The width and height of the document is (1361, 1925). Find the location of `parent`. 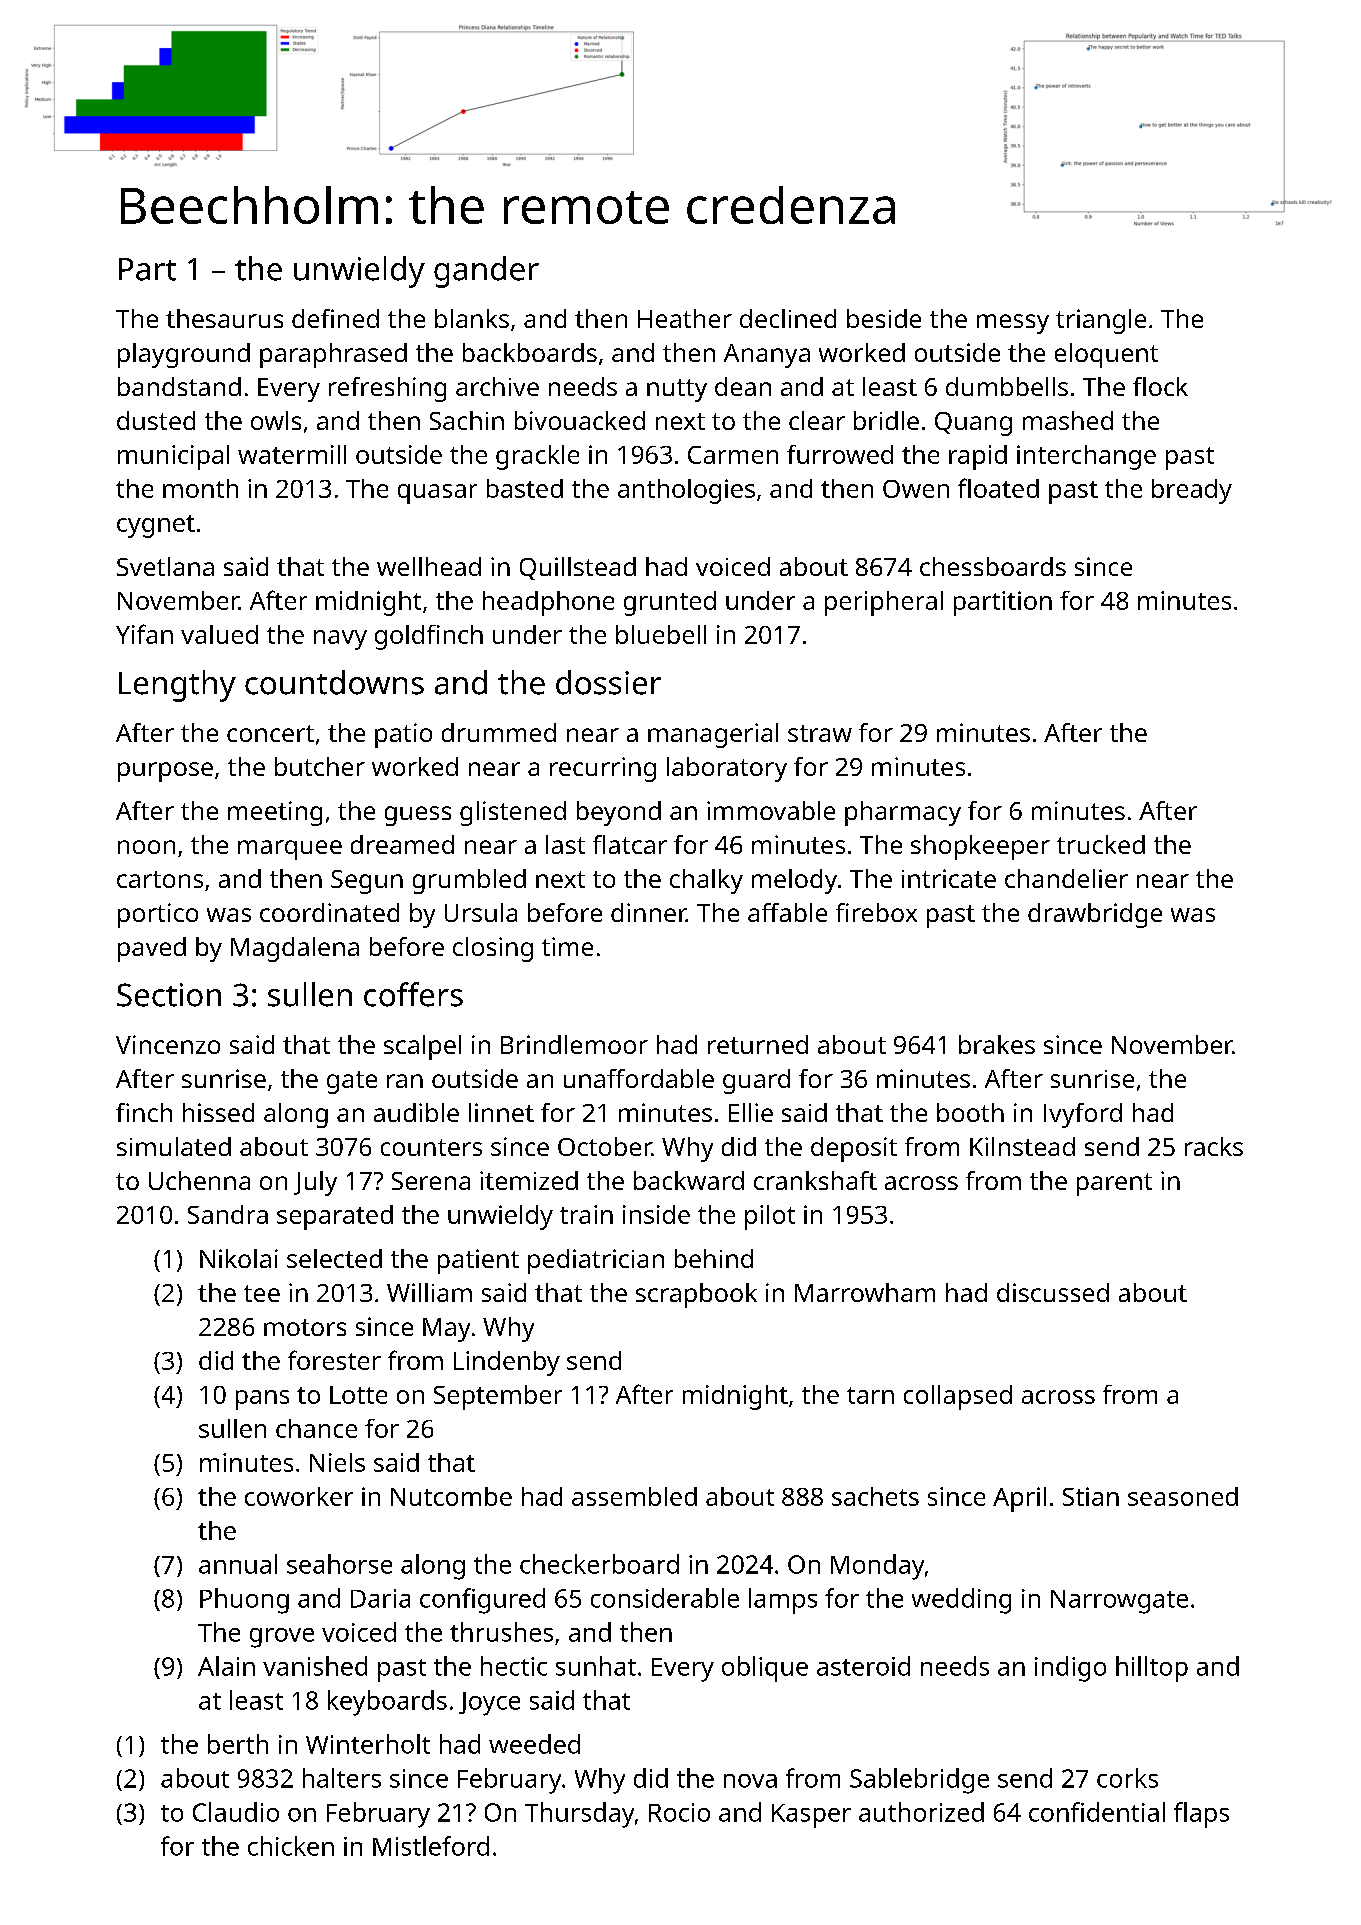

parent is located at coordinates (1114, 1184).
